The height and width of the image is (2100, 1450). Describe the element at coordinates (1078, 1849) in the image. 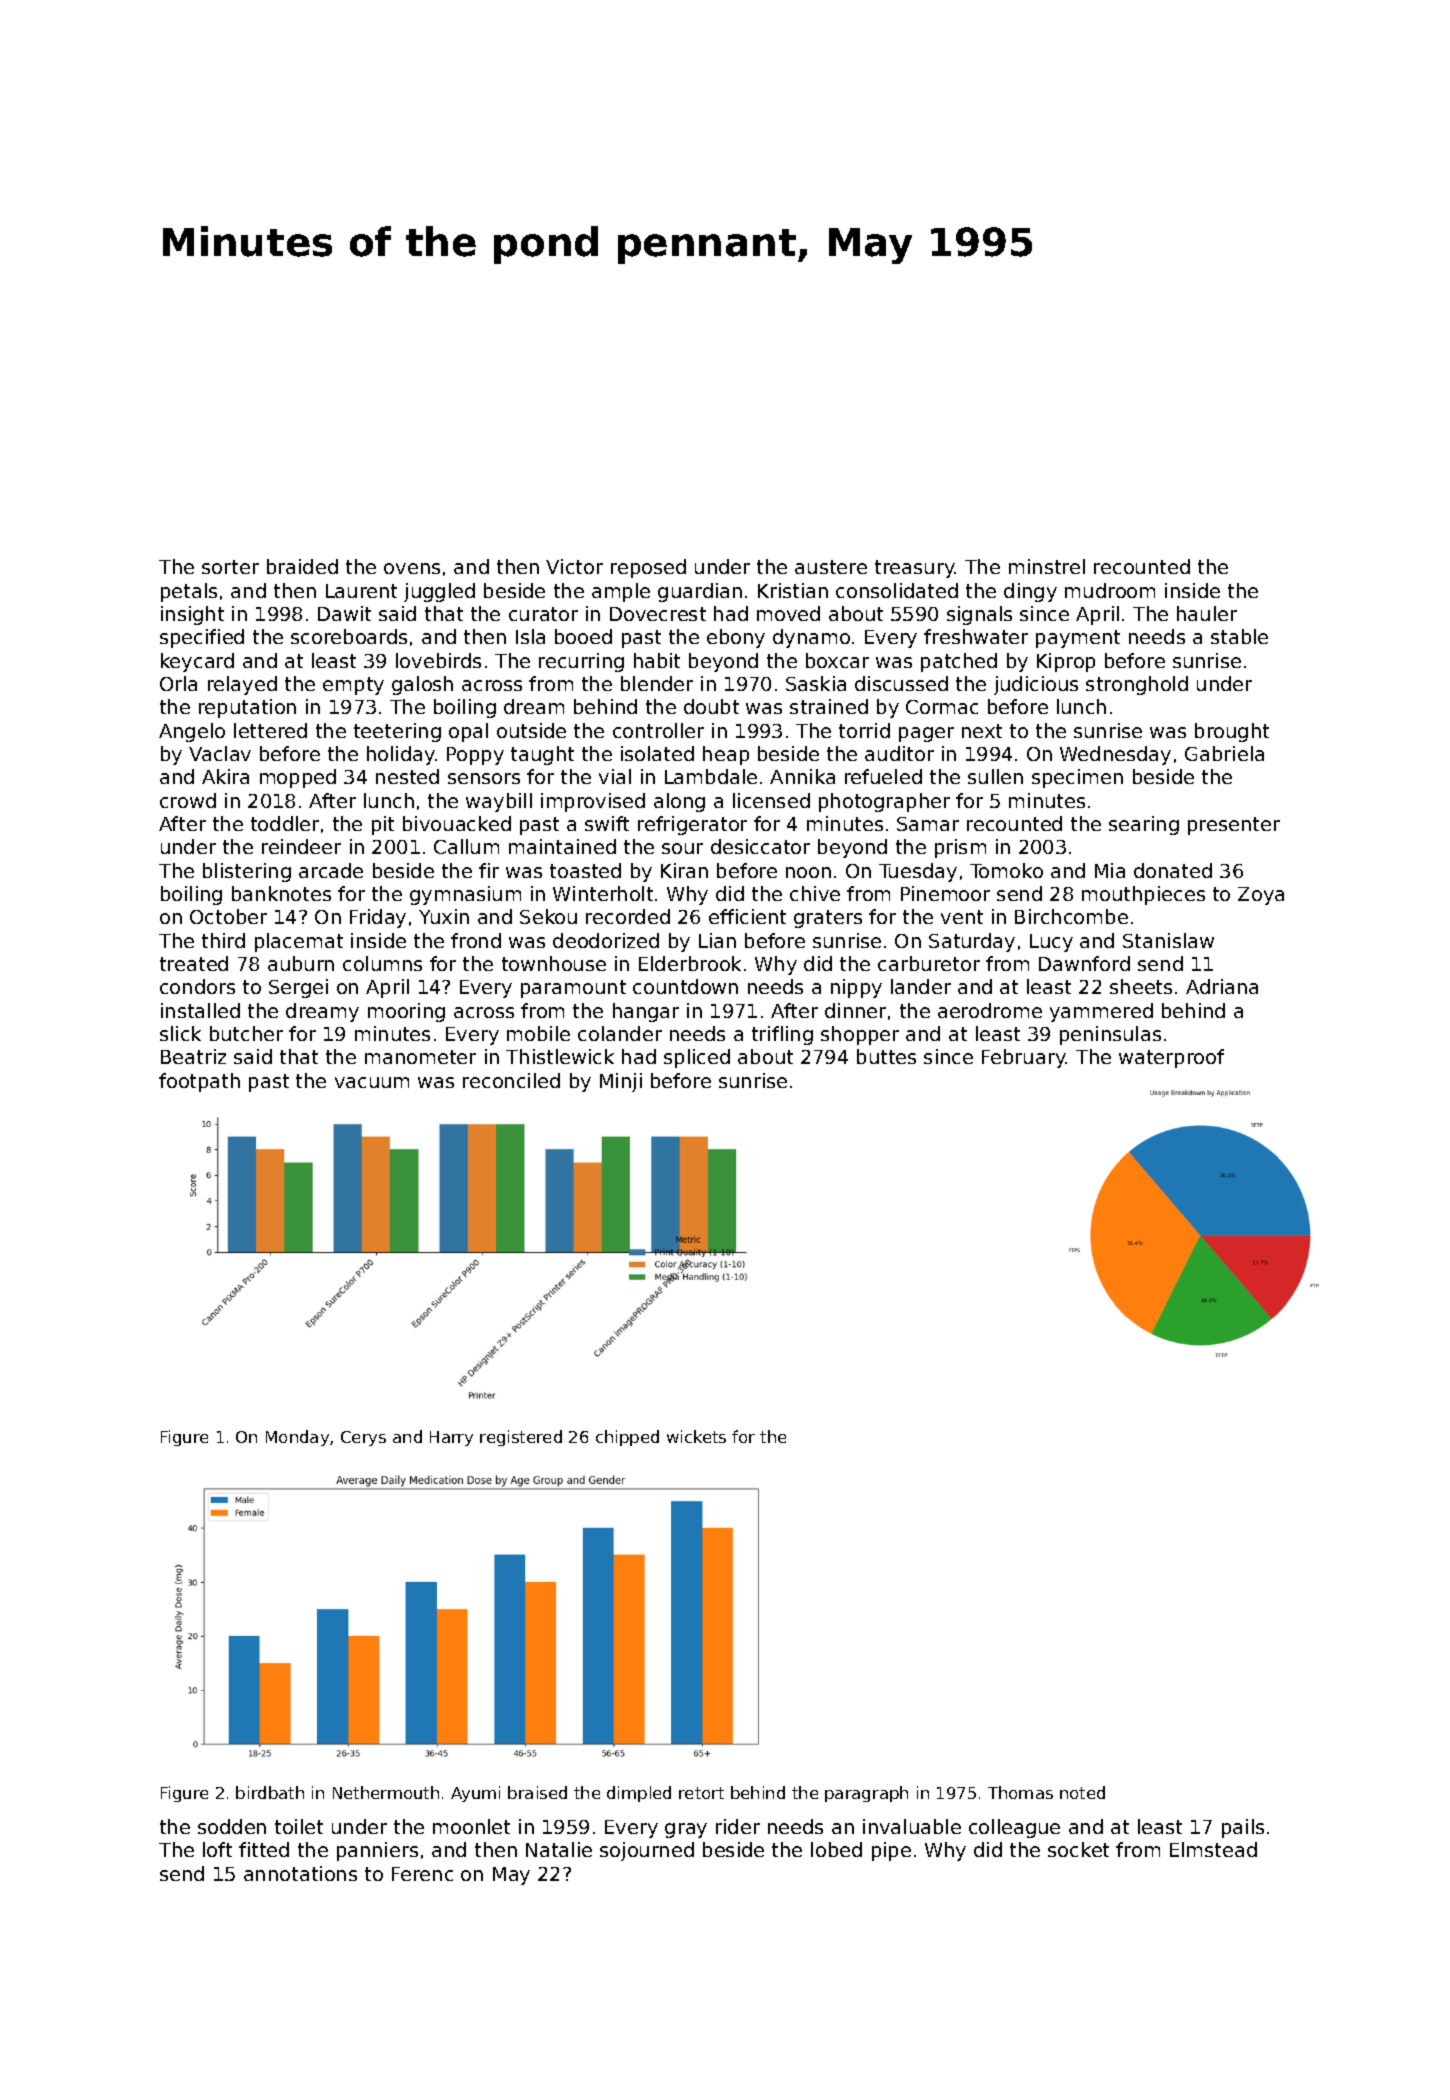

I see `socket` at that location.
